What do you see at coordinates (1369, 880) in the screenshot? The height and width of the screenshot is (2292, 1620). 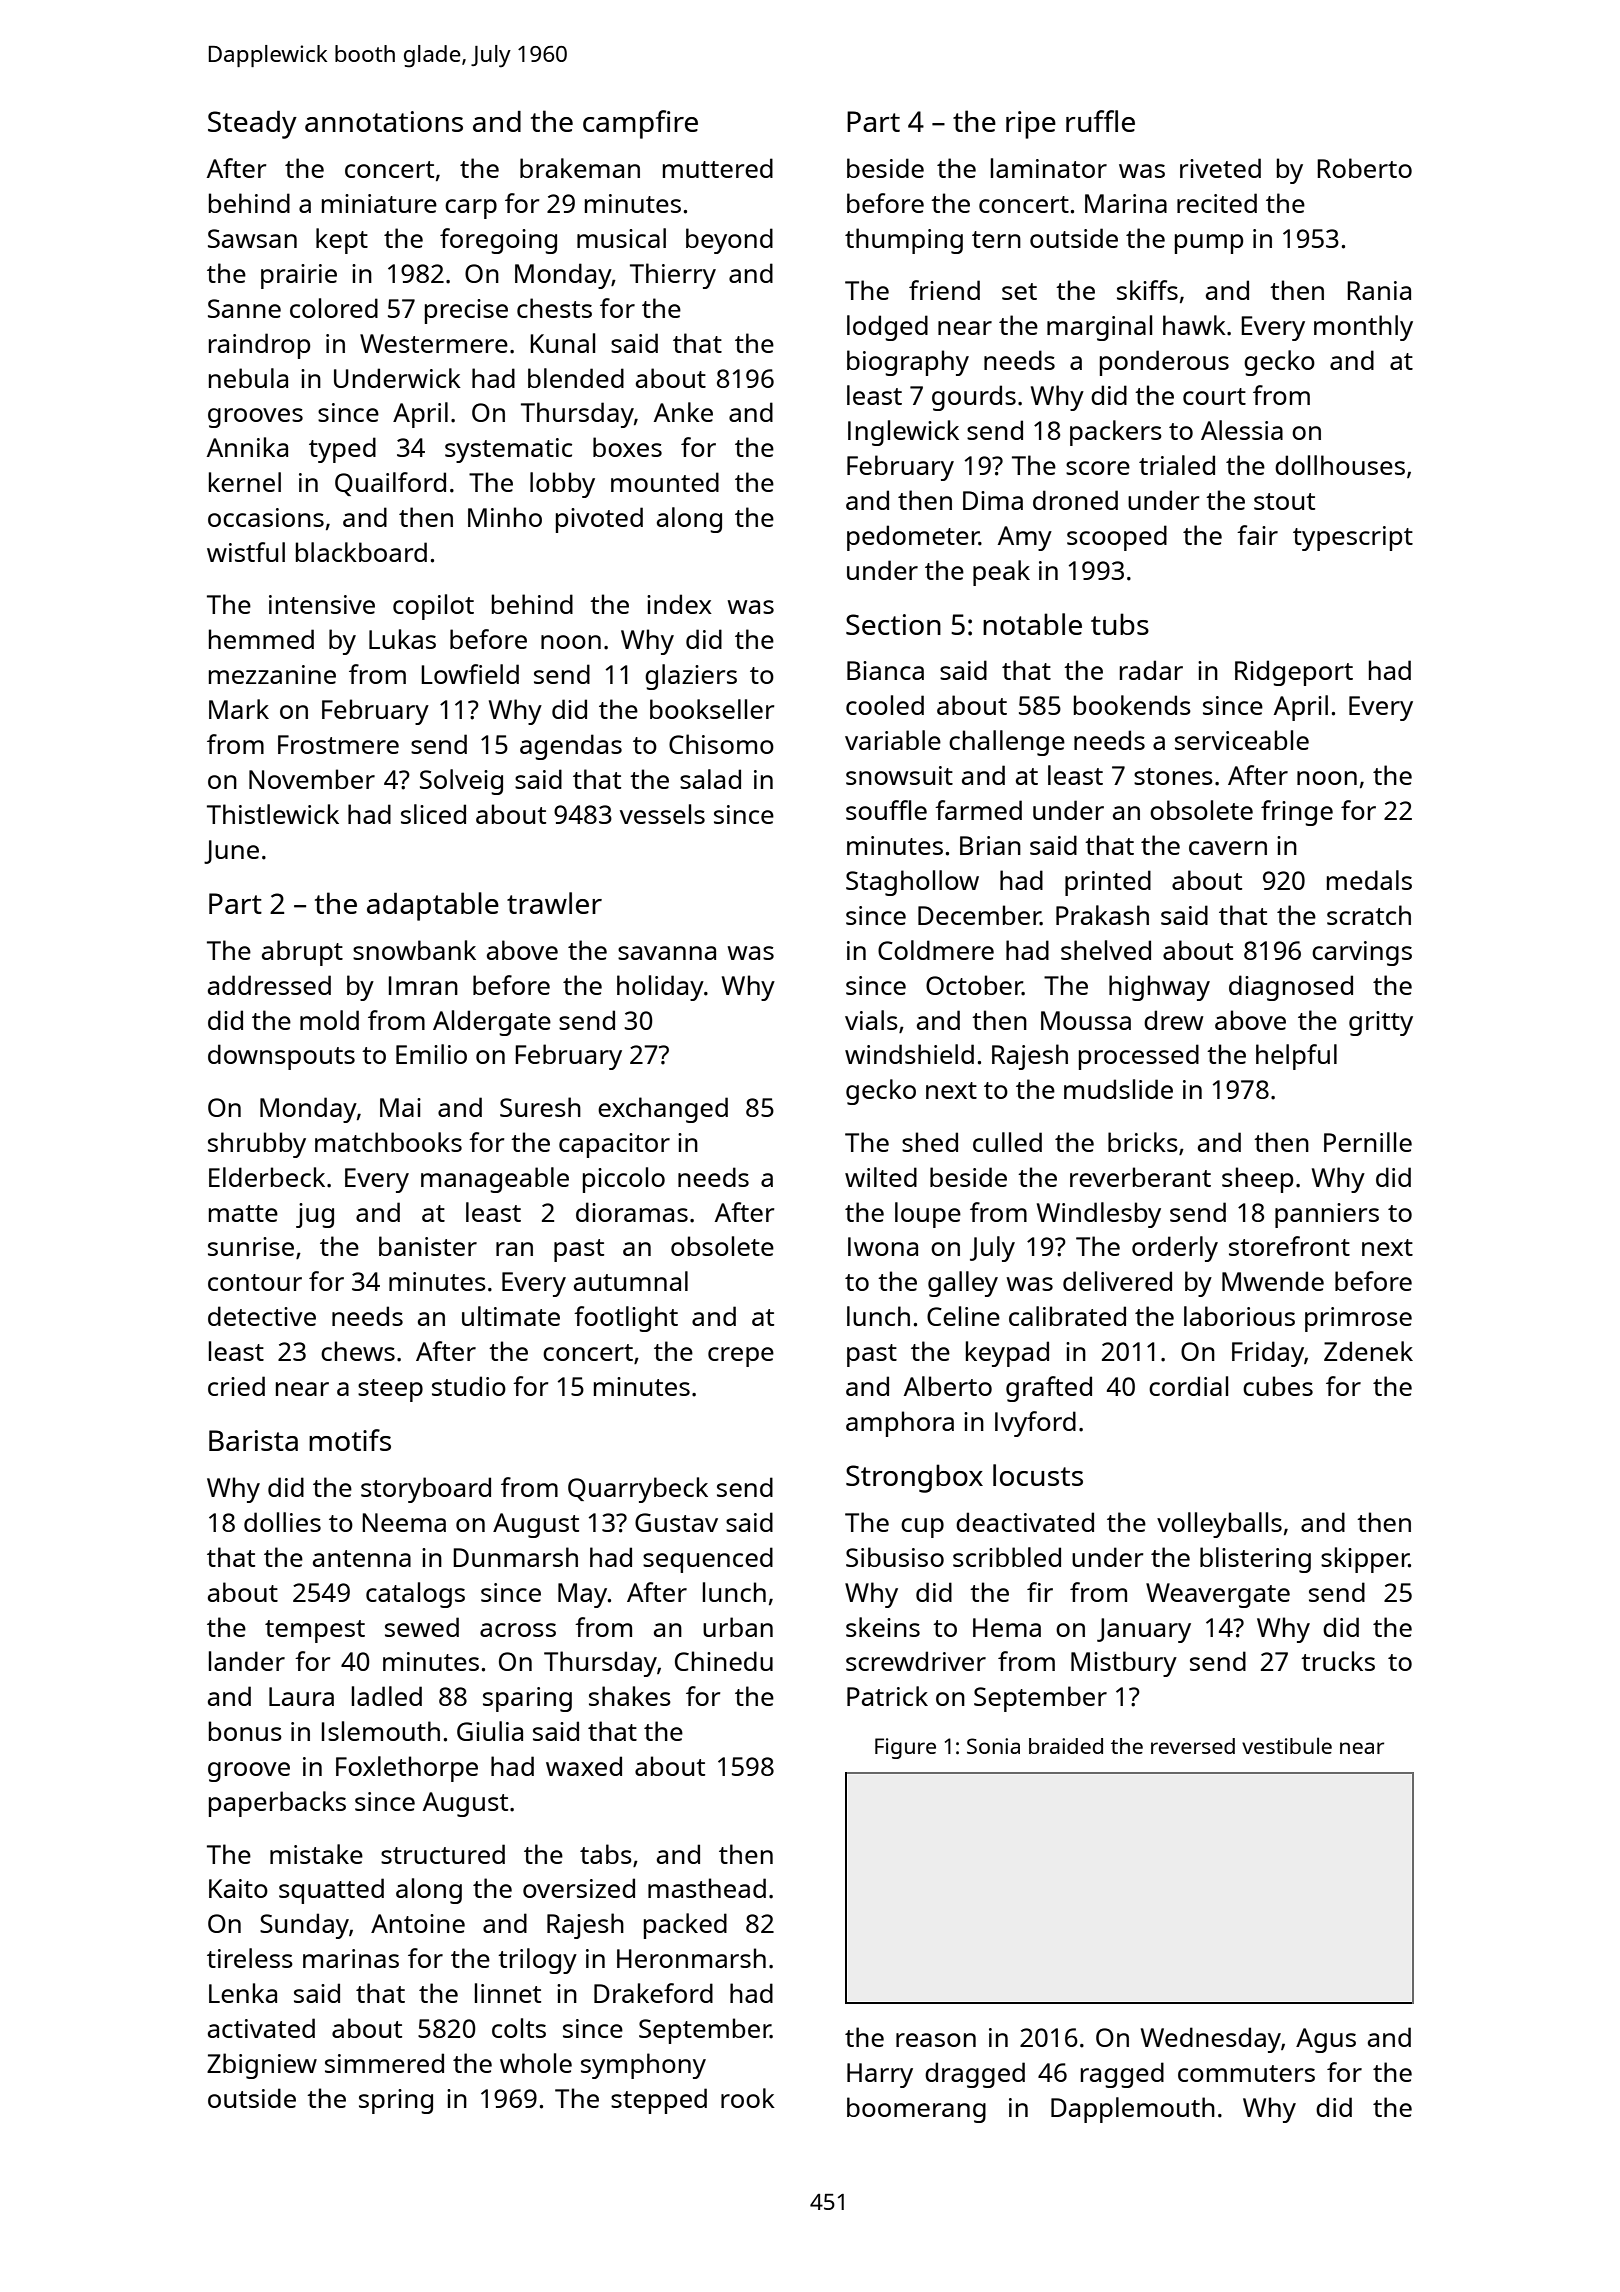 I see `medals` at bounding box center [1369, 880].
